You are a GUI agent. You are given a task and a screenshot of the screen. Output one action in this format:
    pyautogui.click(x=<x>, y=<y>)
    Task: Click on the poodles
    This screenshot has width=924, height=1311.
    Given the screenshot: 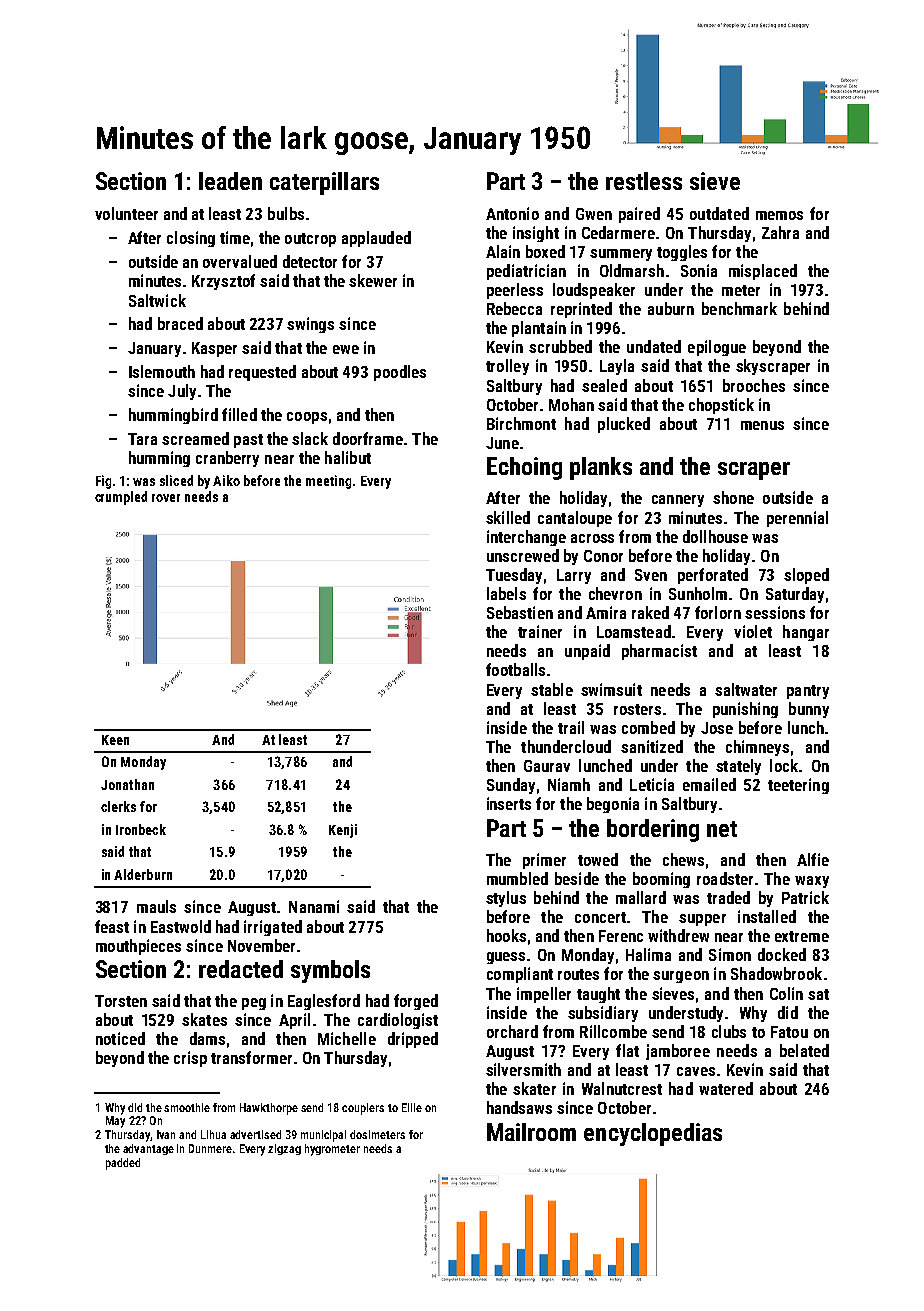 What is the action you would take?
    pyautogui.click(x=400, y=373)
